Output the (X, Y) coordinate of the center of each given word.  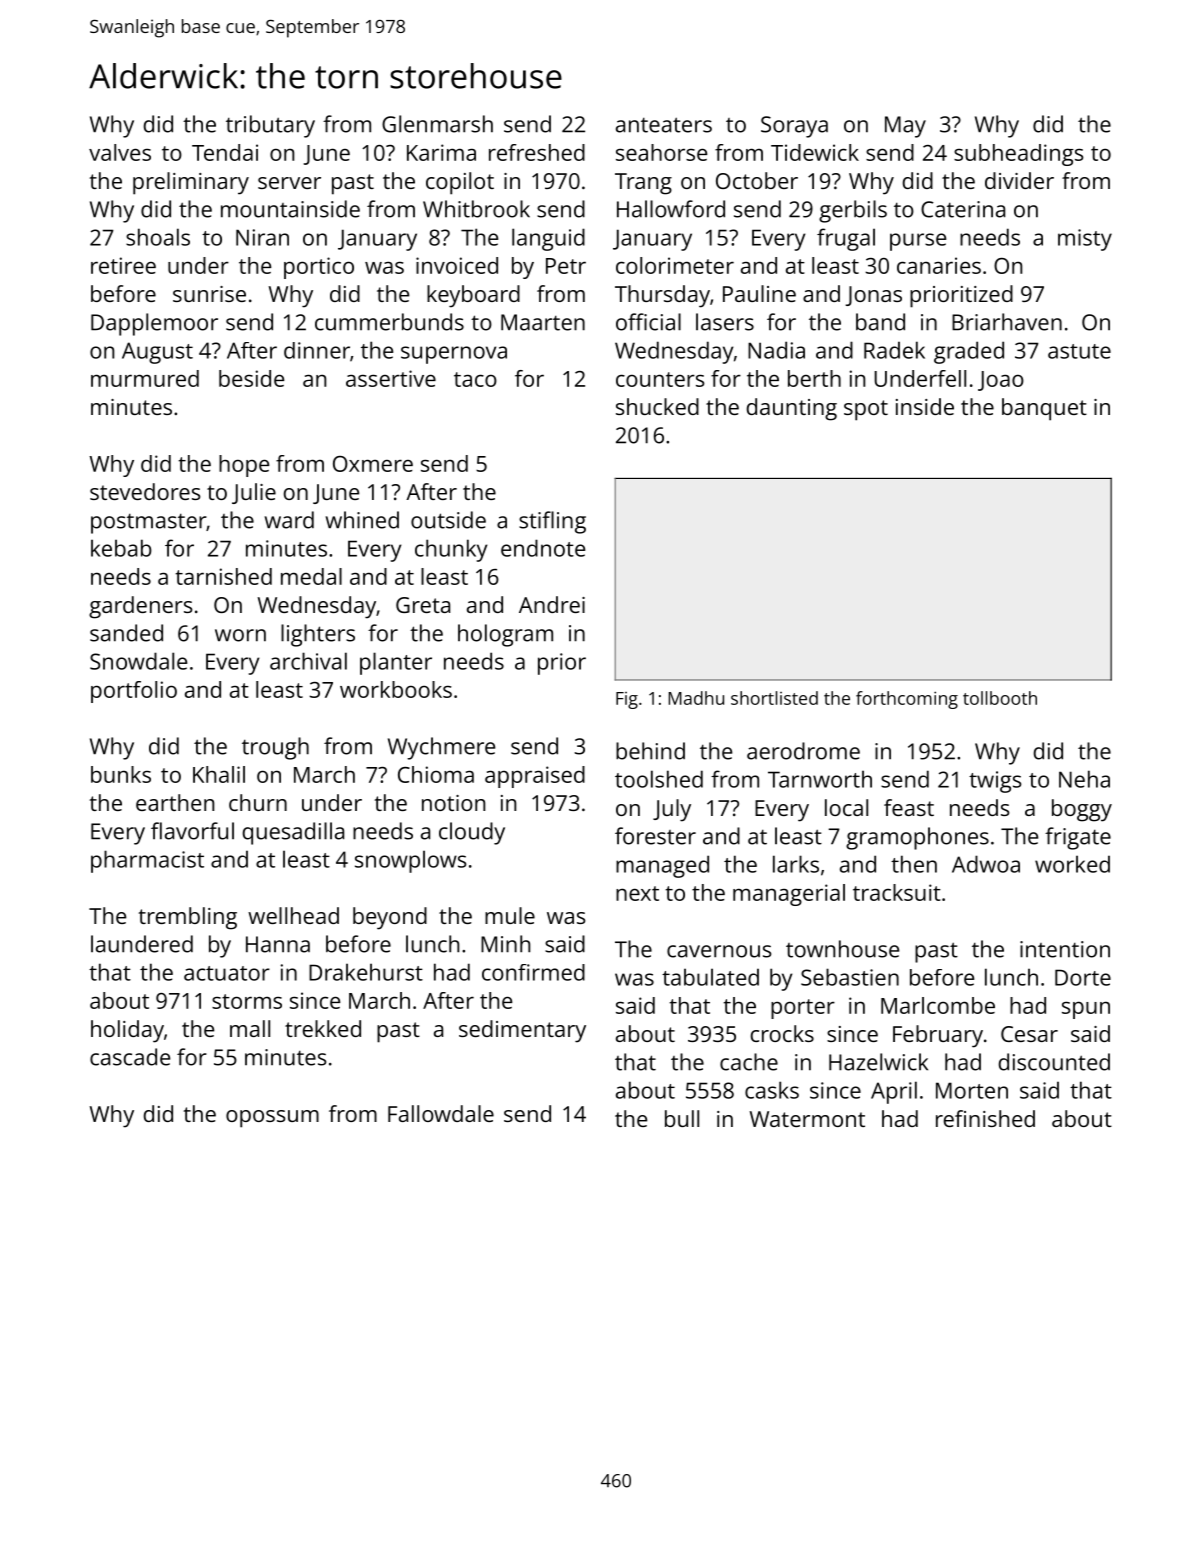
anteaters (664, 125)
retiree (123, 265)
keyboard (473, 296)
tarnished (223, 576)
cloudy (472, 833)
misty (1085, 240)
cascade (130, 1057)
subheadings (1019, 155)
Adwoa (986, 864)
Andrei (552, 604)
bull (682, 1118)
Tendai (225, 152)
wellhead (293, 915)
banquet (1044, 409)
